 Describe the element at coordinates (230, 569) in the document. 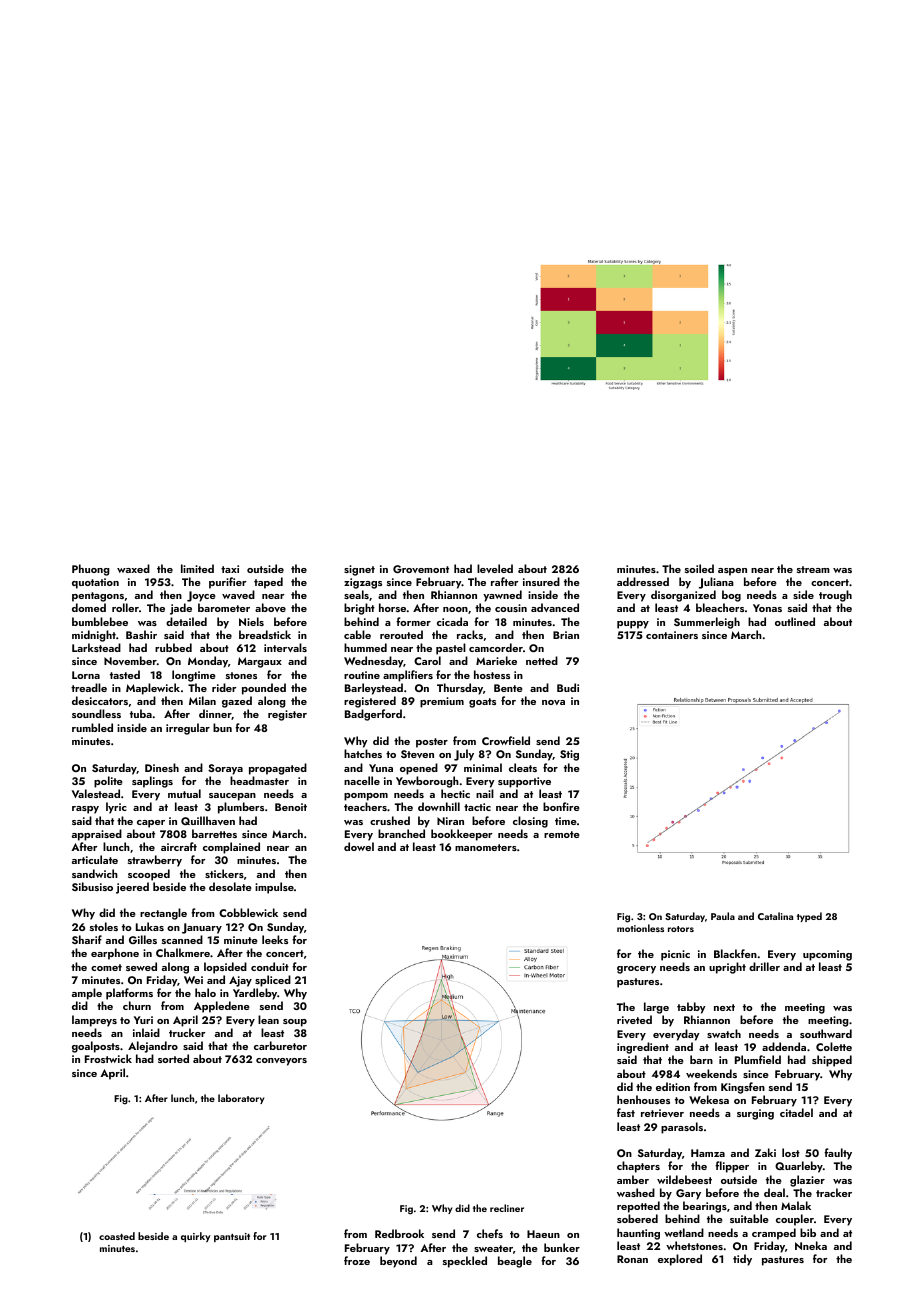

I see `taxi` at that location.
